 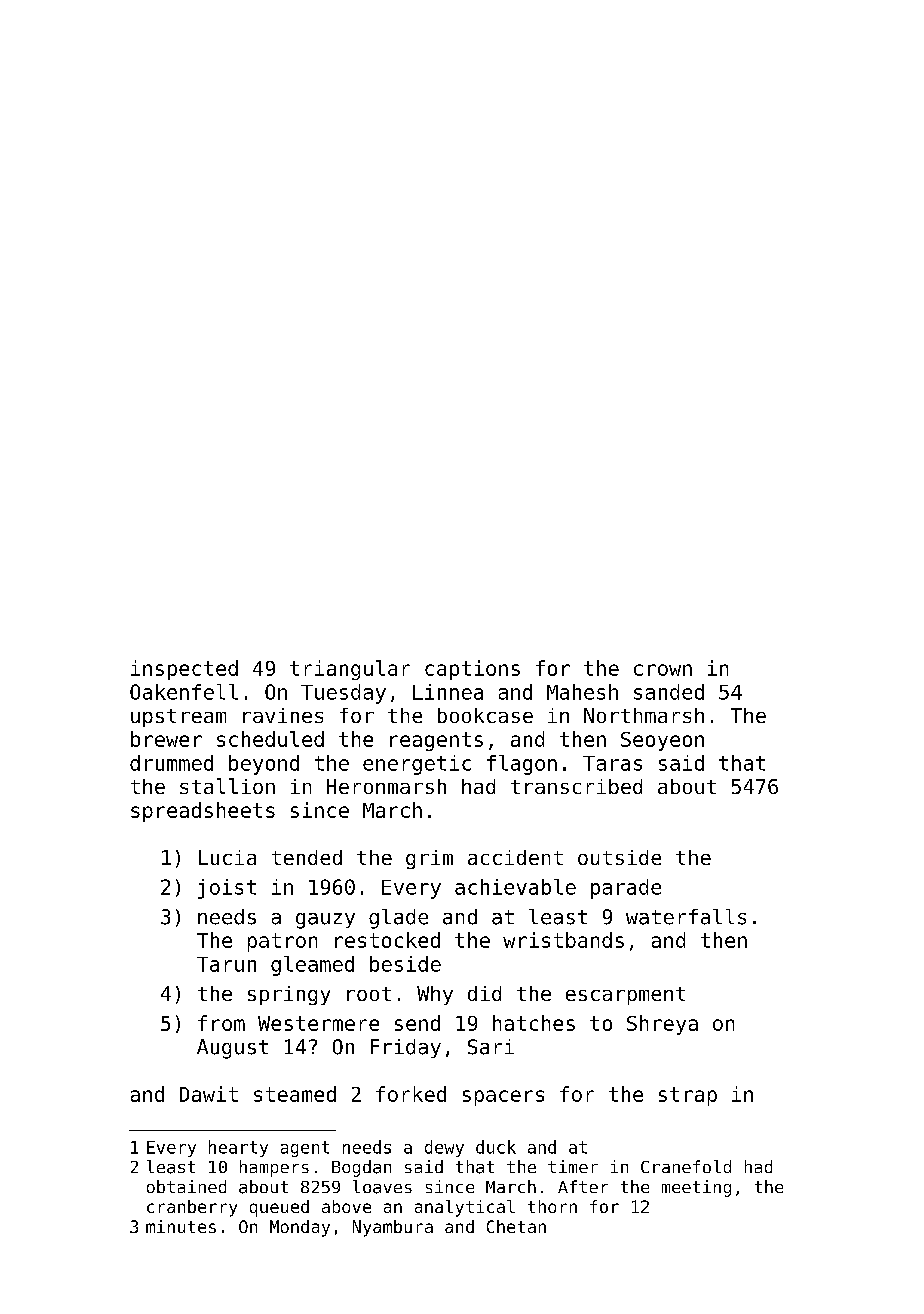 What do you see at coordinates (227, 889) in the screenshot?
I see `joist` at bounding box center [227, 889].
